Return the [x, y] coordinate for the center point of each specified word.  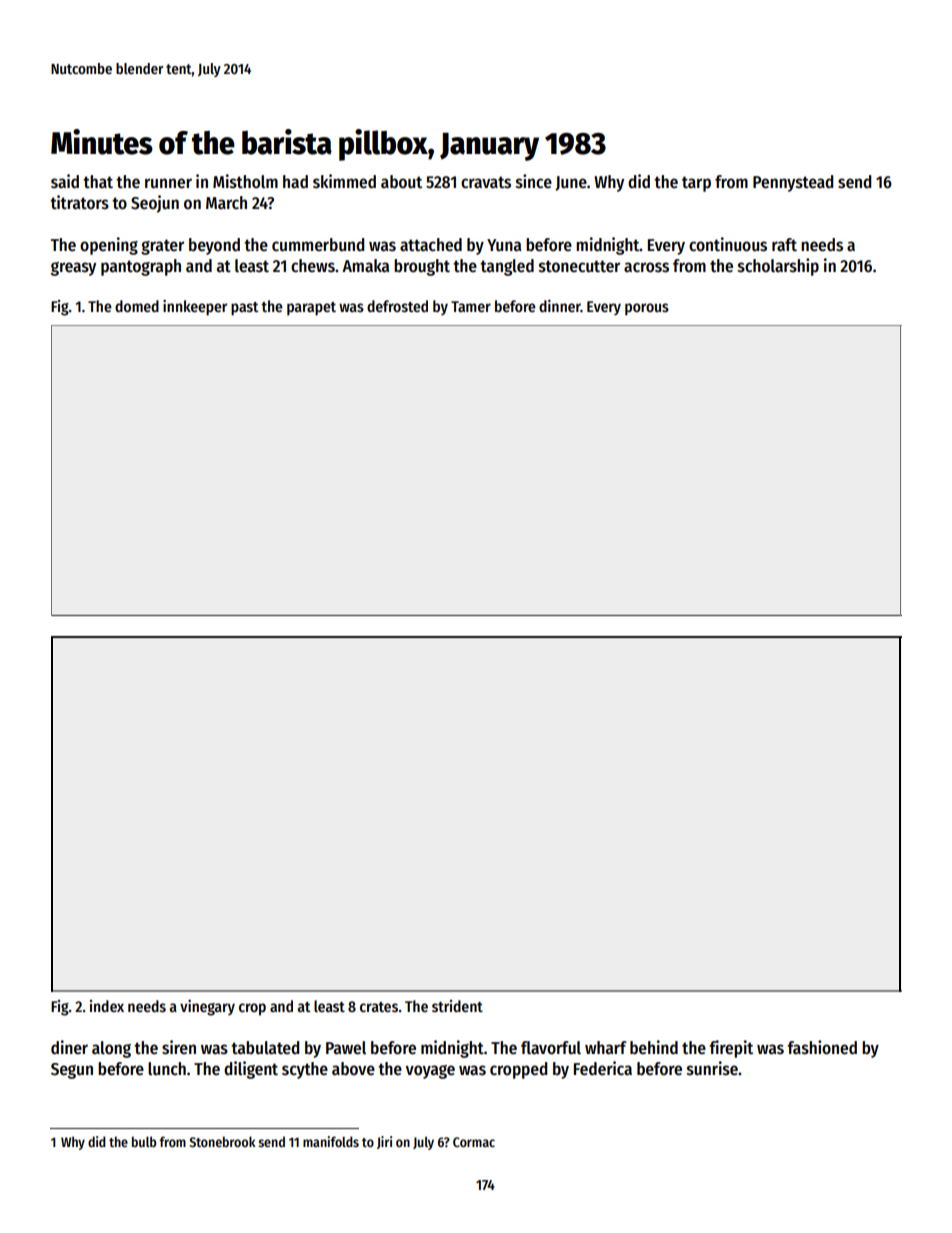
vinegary [207, 1008]
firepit [731, 1049]
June [571, 183]
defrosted [397, 306]
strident [457, 1006]
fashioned [822, 1047]
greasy [73, 269]
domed [137, 306]
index [107, 1006]
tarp [696, 184]
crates [379, 1007]
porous [647, 309]
